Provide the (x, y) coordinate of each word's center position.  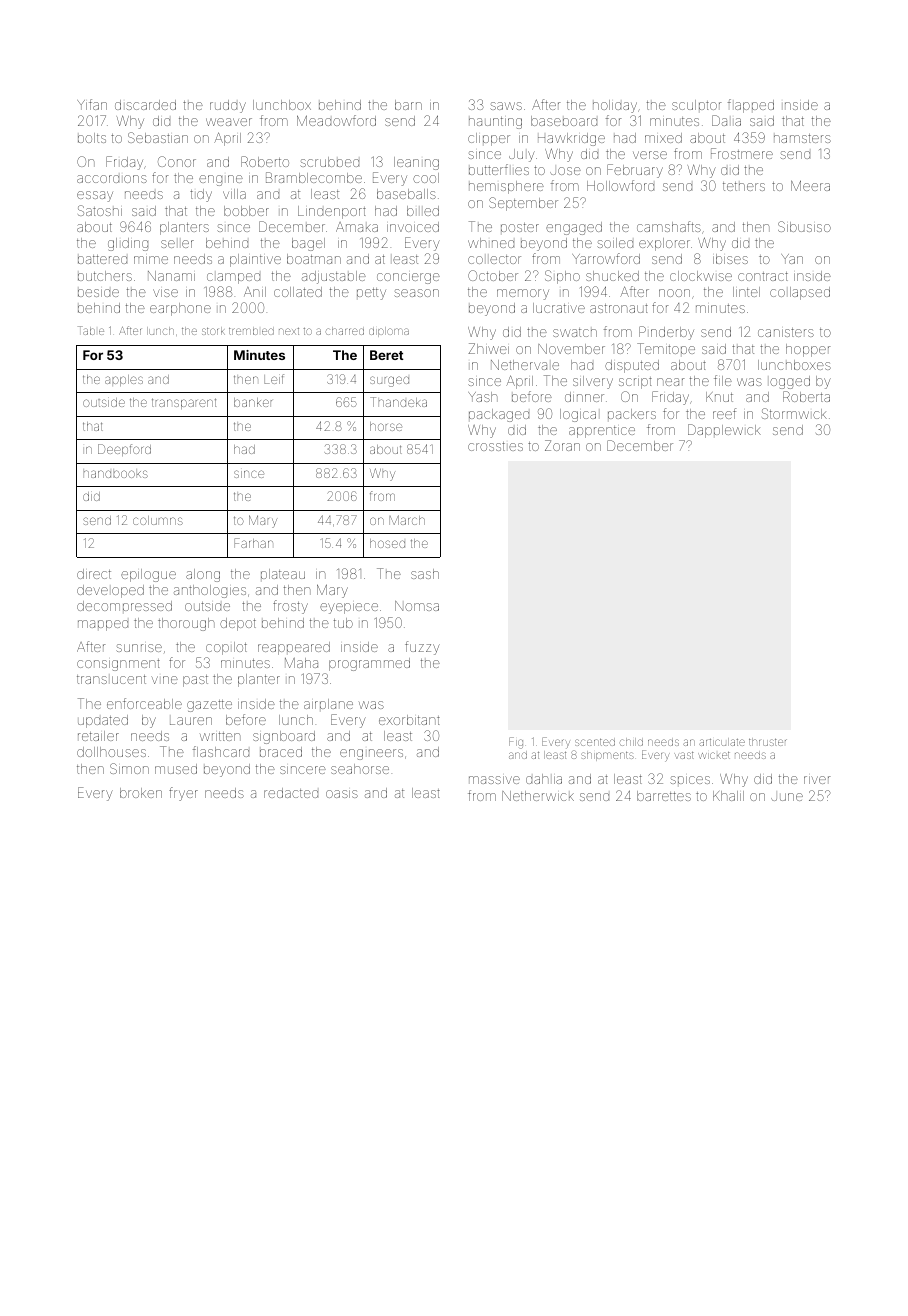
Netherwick (538, 796)
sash (425, 574)
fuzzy (422, 648)
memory (523, 294)
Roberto (265, 161)
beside (98, 293)
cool (426, 178)
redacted (291, 793)
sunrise (139, 648)
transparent (184, 403)
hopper (808, 350)
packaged (499, 415)
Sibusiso (804, 226)
